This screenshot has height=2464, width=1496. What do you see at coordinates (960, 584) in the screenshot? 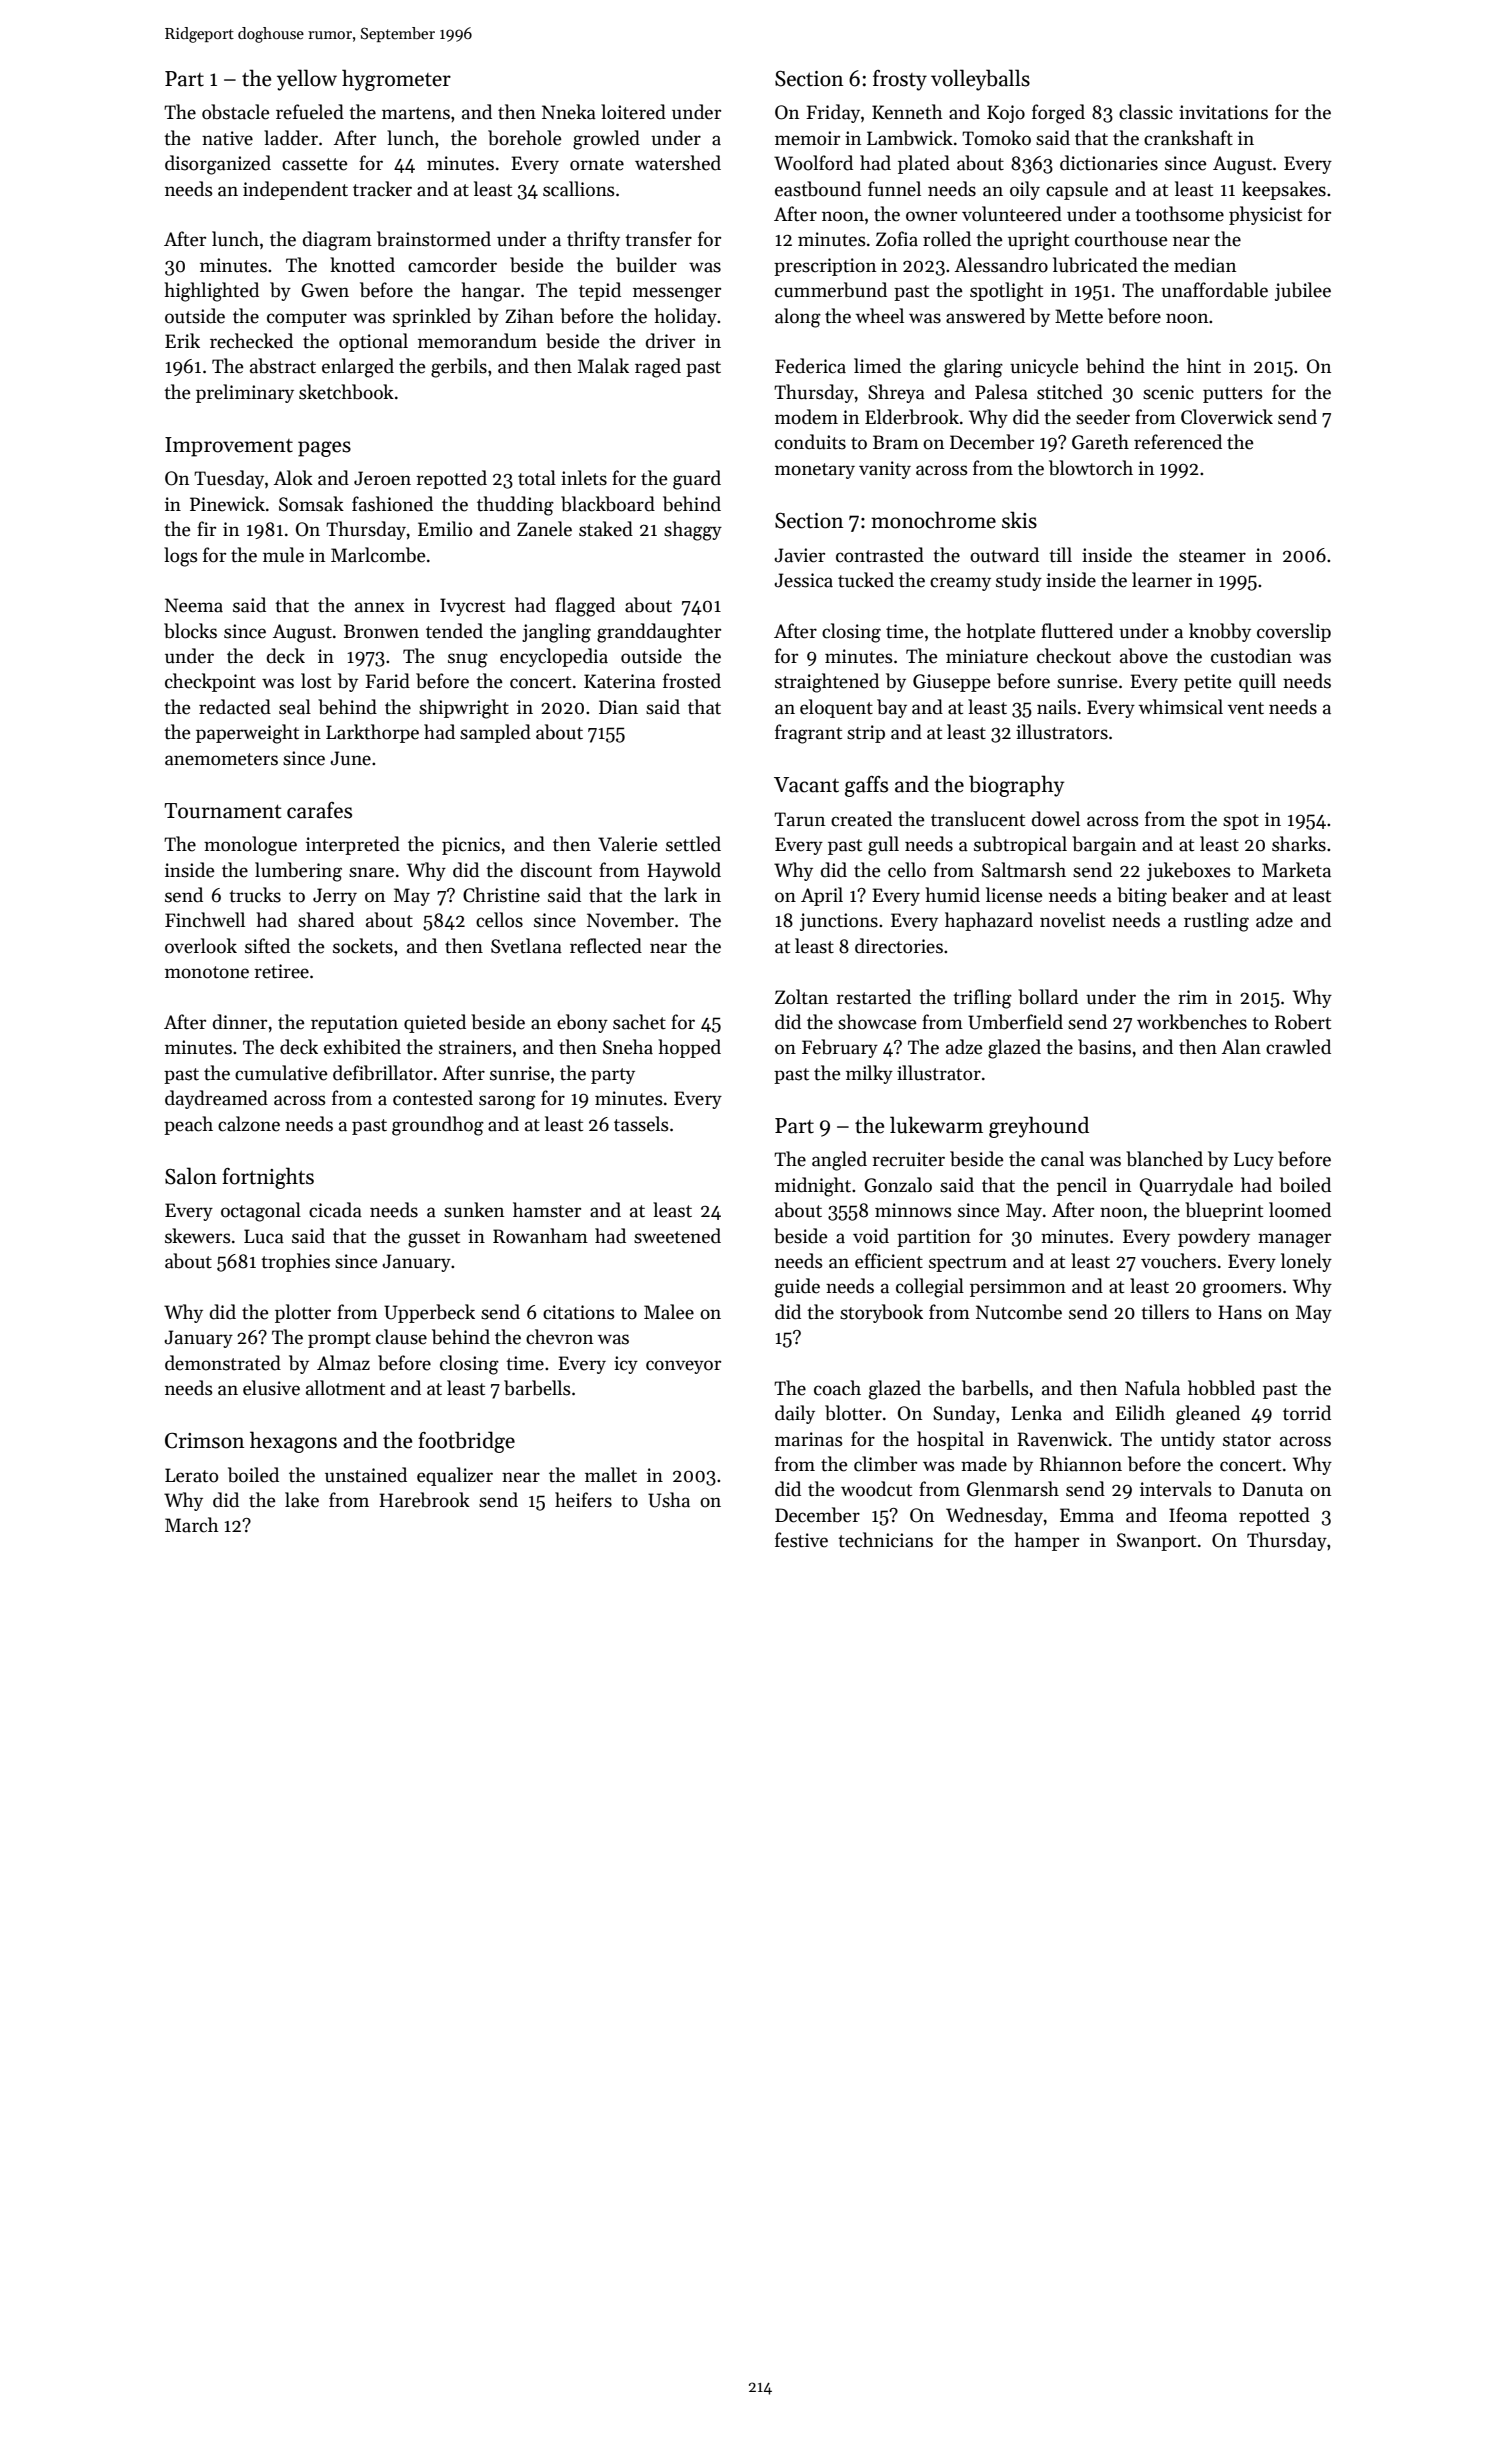
I see `creamy` at bounding box center [960, 584].
